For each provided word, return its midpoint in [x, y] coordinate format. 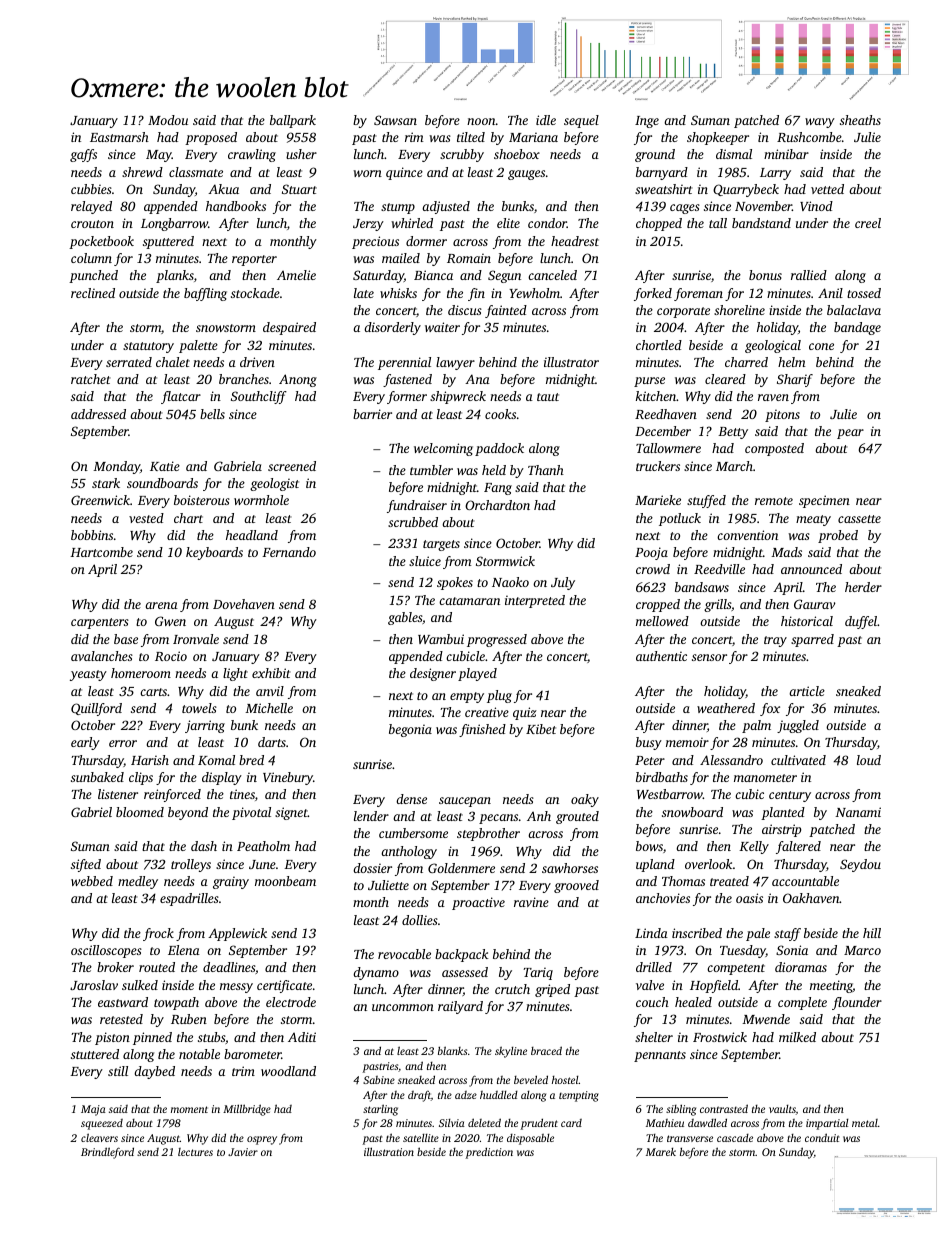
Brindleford [107, 1153]
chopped [659, 224]
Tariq [538, 973]
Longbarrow [174, 224]
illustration [389, 1151]
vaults [782, 1109]
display [222, 778]
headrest [575, 241]
